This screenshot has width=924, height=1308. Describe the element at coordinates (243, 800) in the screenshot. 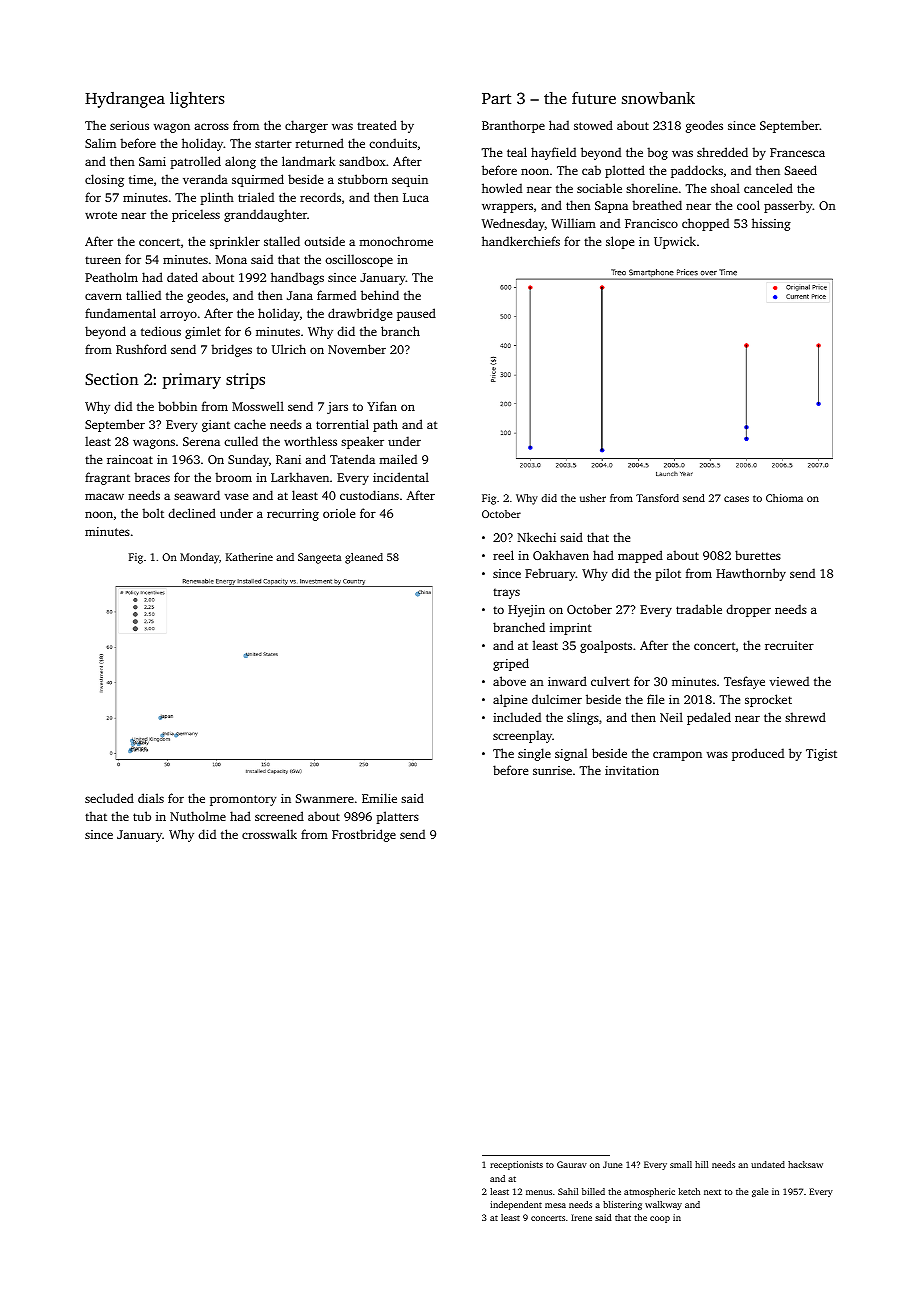

I see `promontory` at that location.
